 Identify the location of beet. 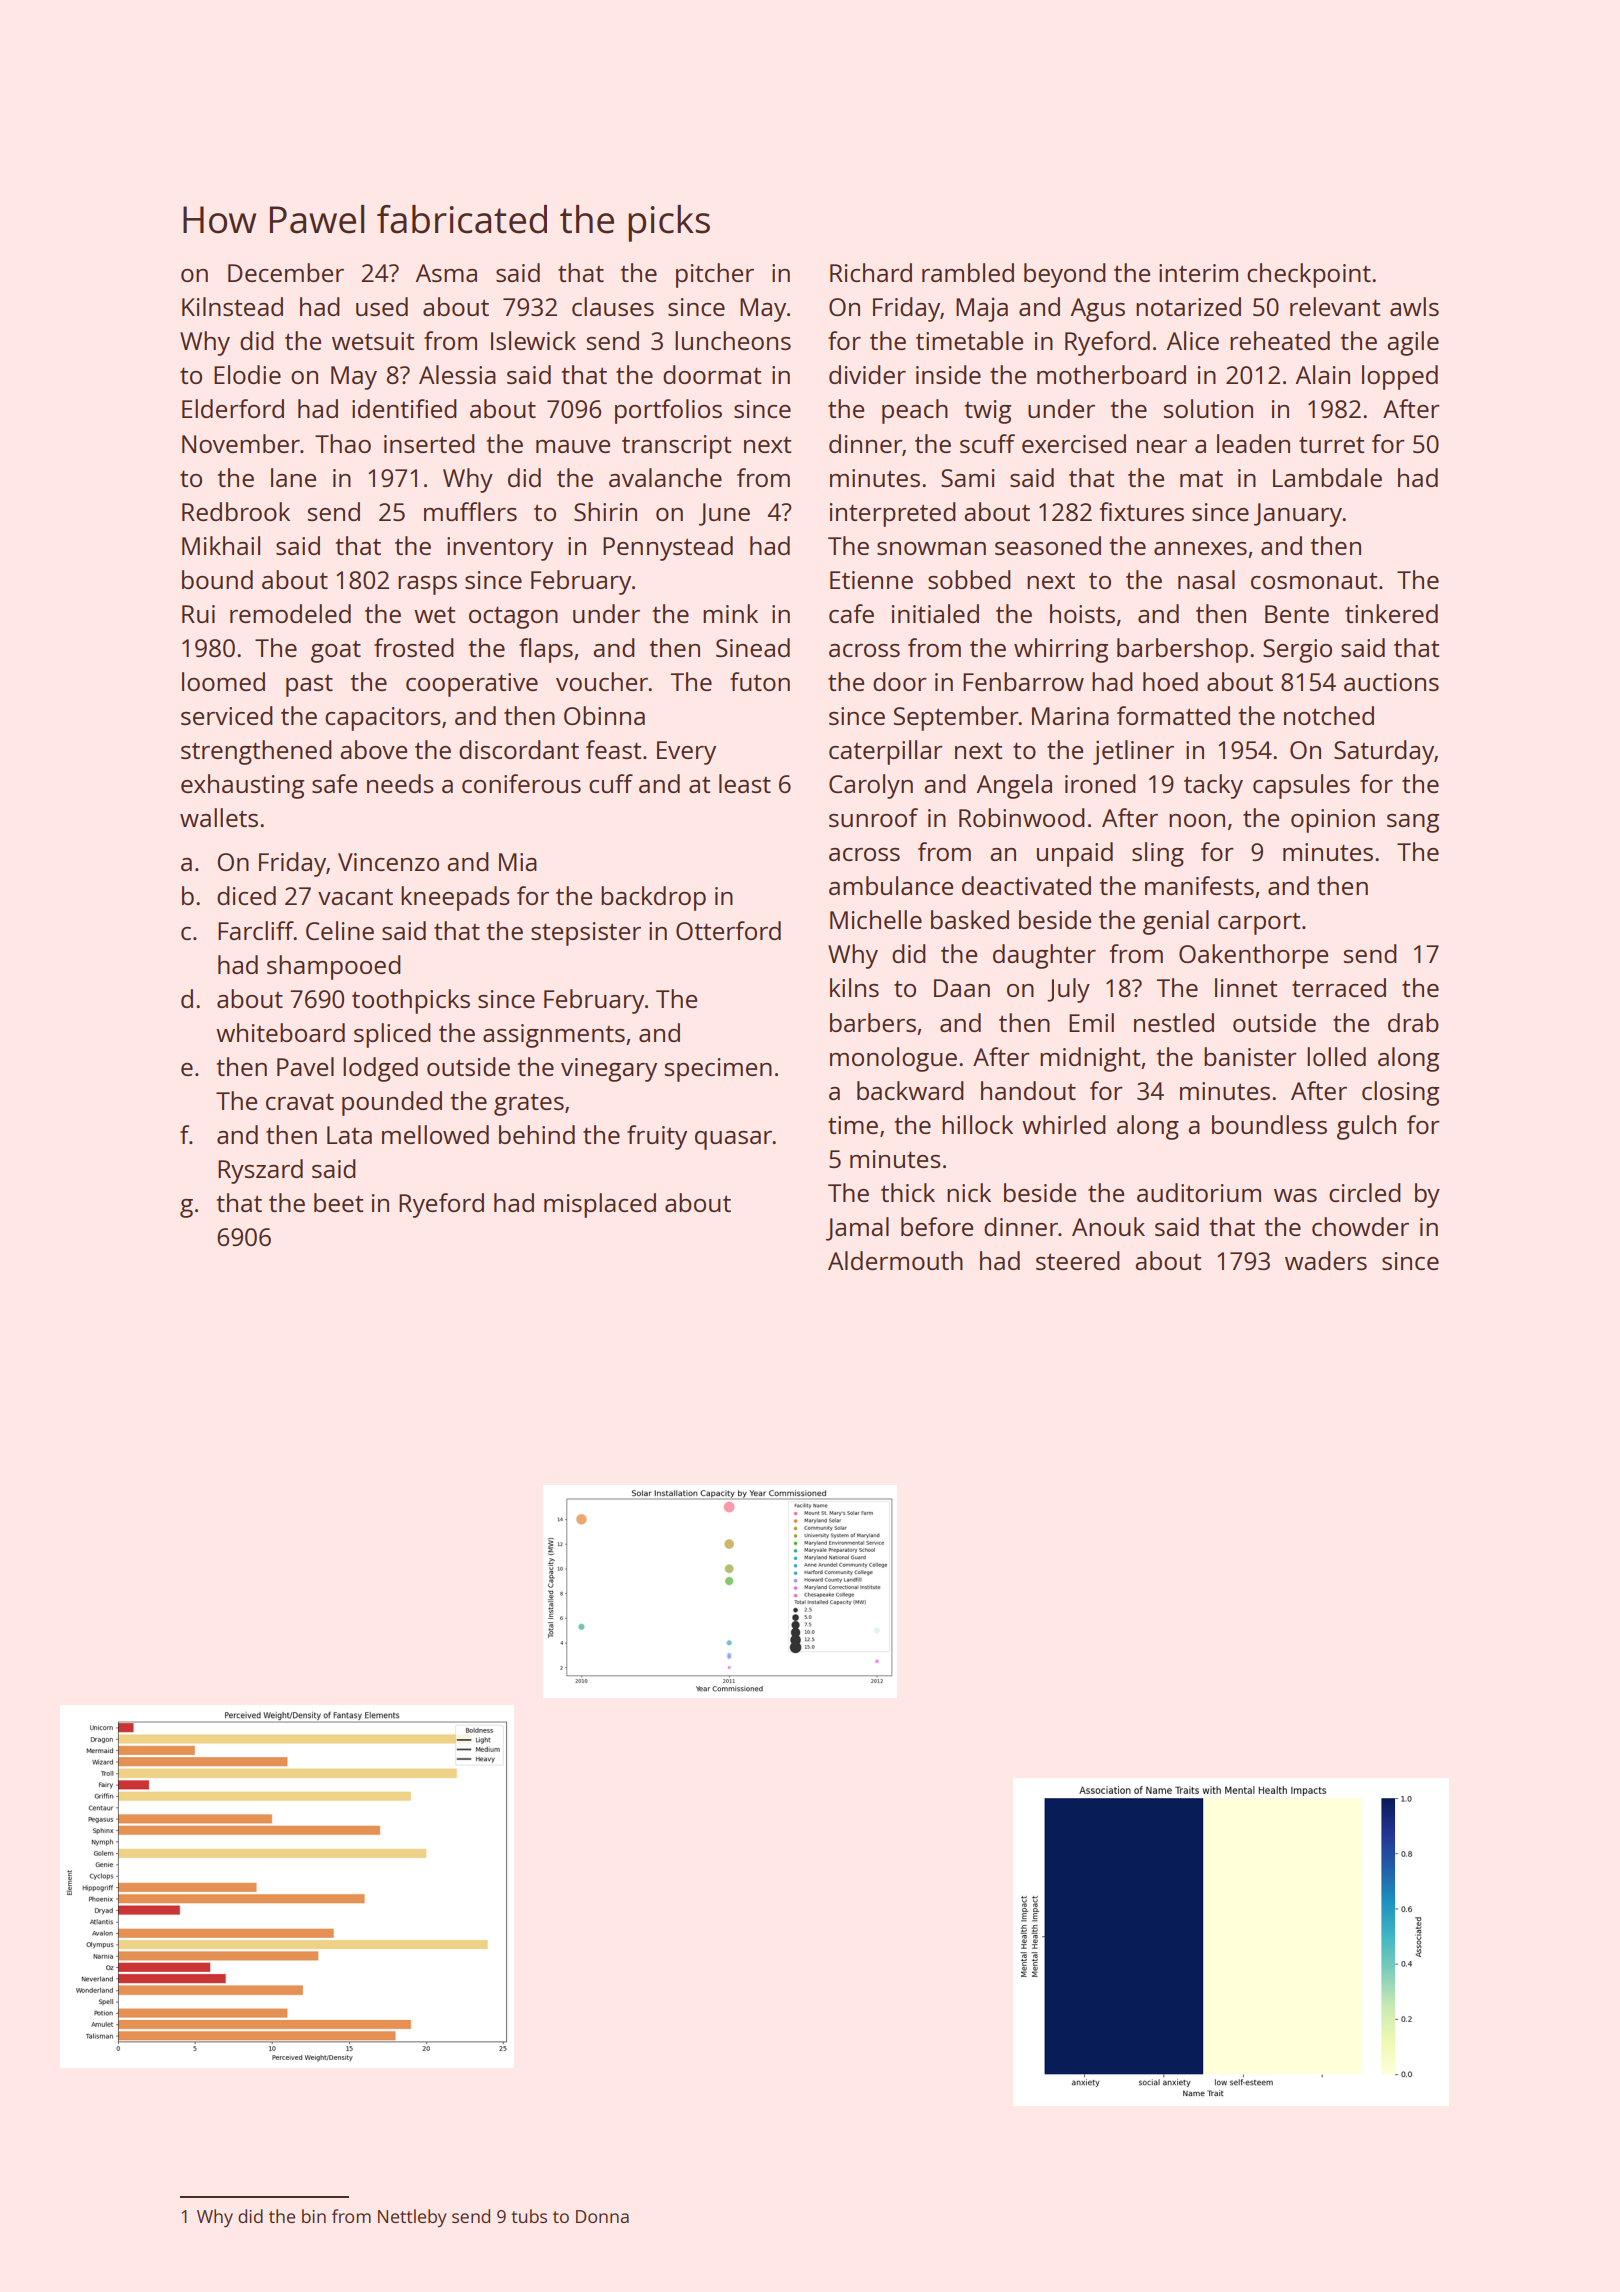
(338, 1202).
